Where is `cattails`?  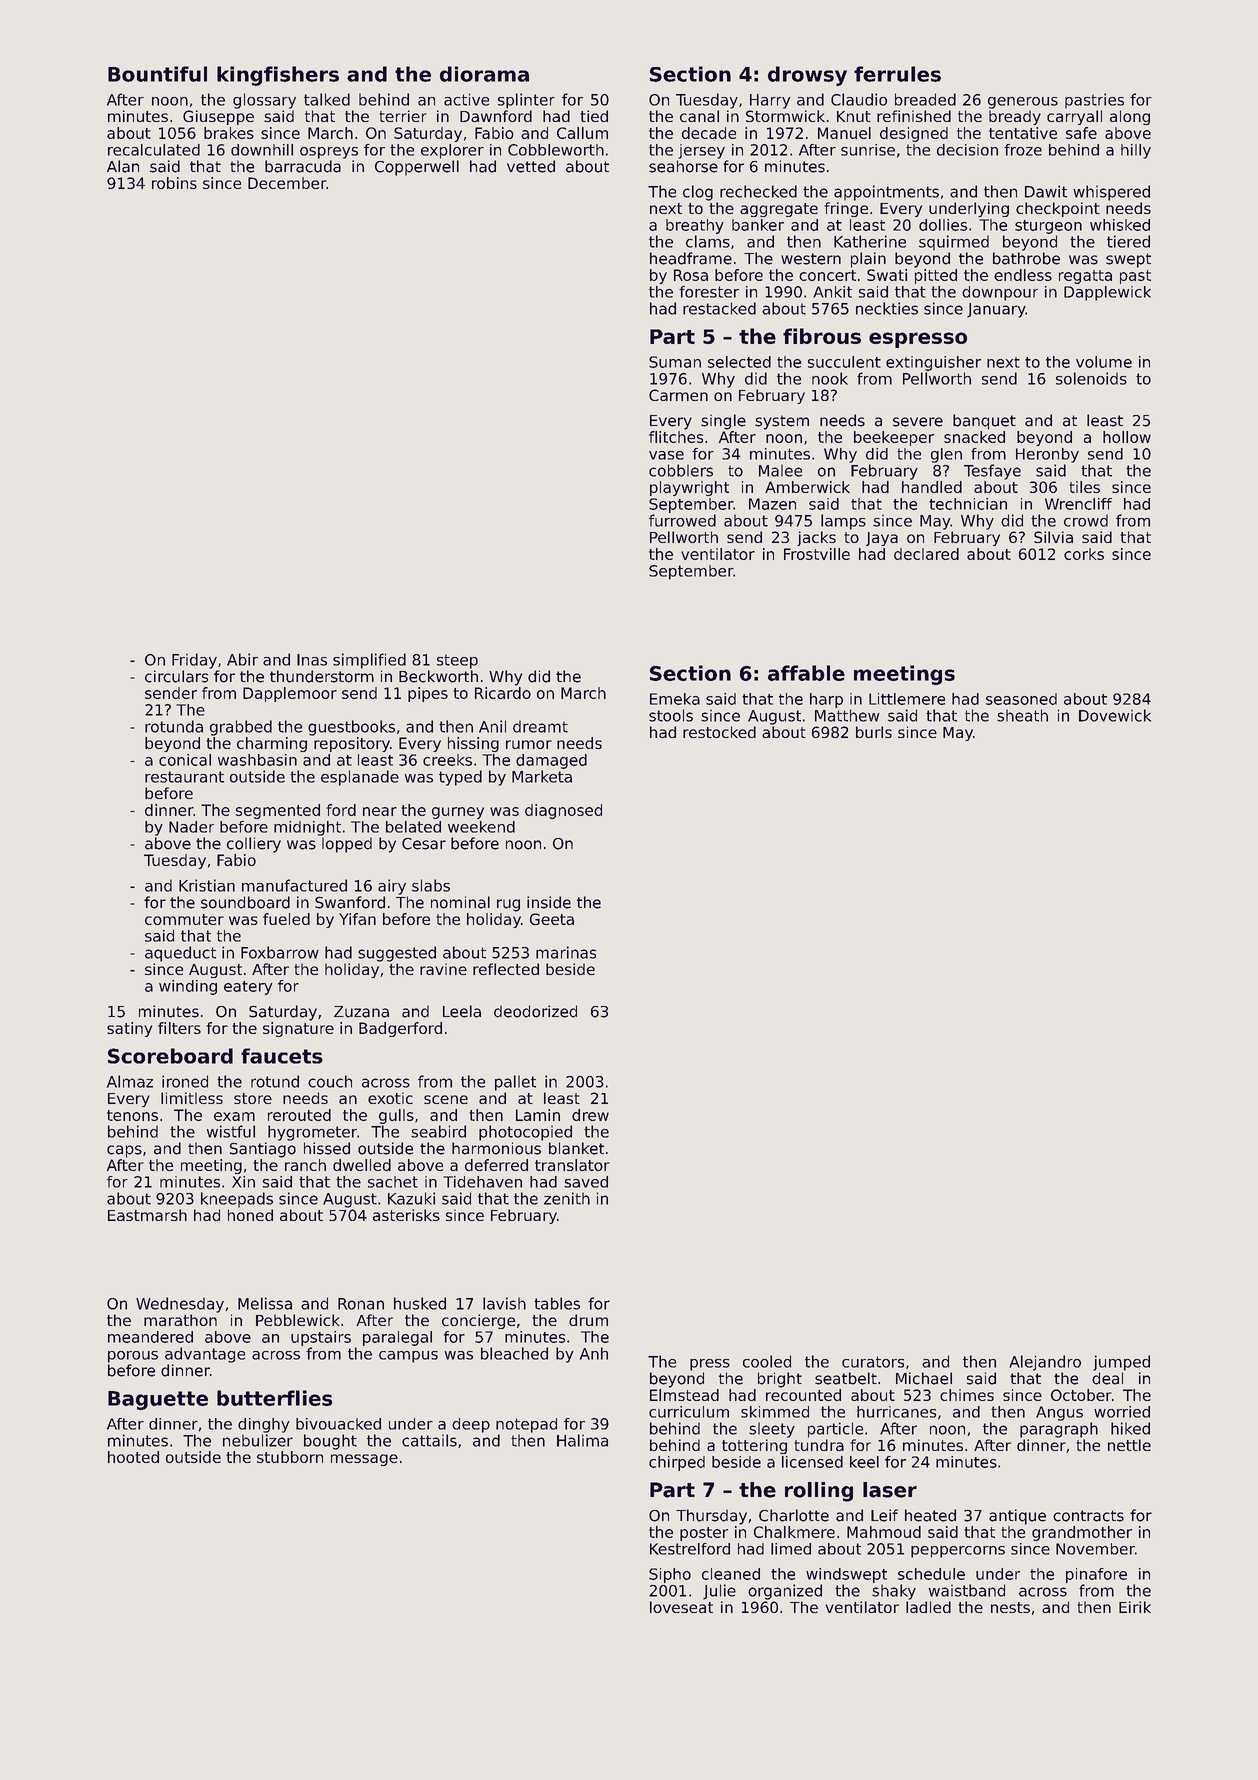
cattails is located at coordinates (429, 1440).
